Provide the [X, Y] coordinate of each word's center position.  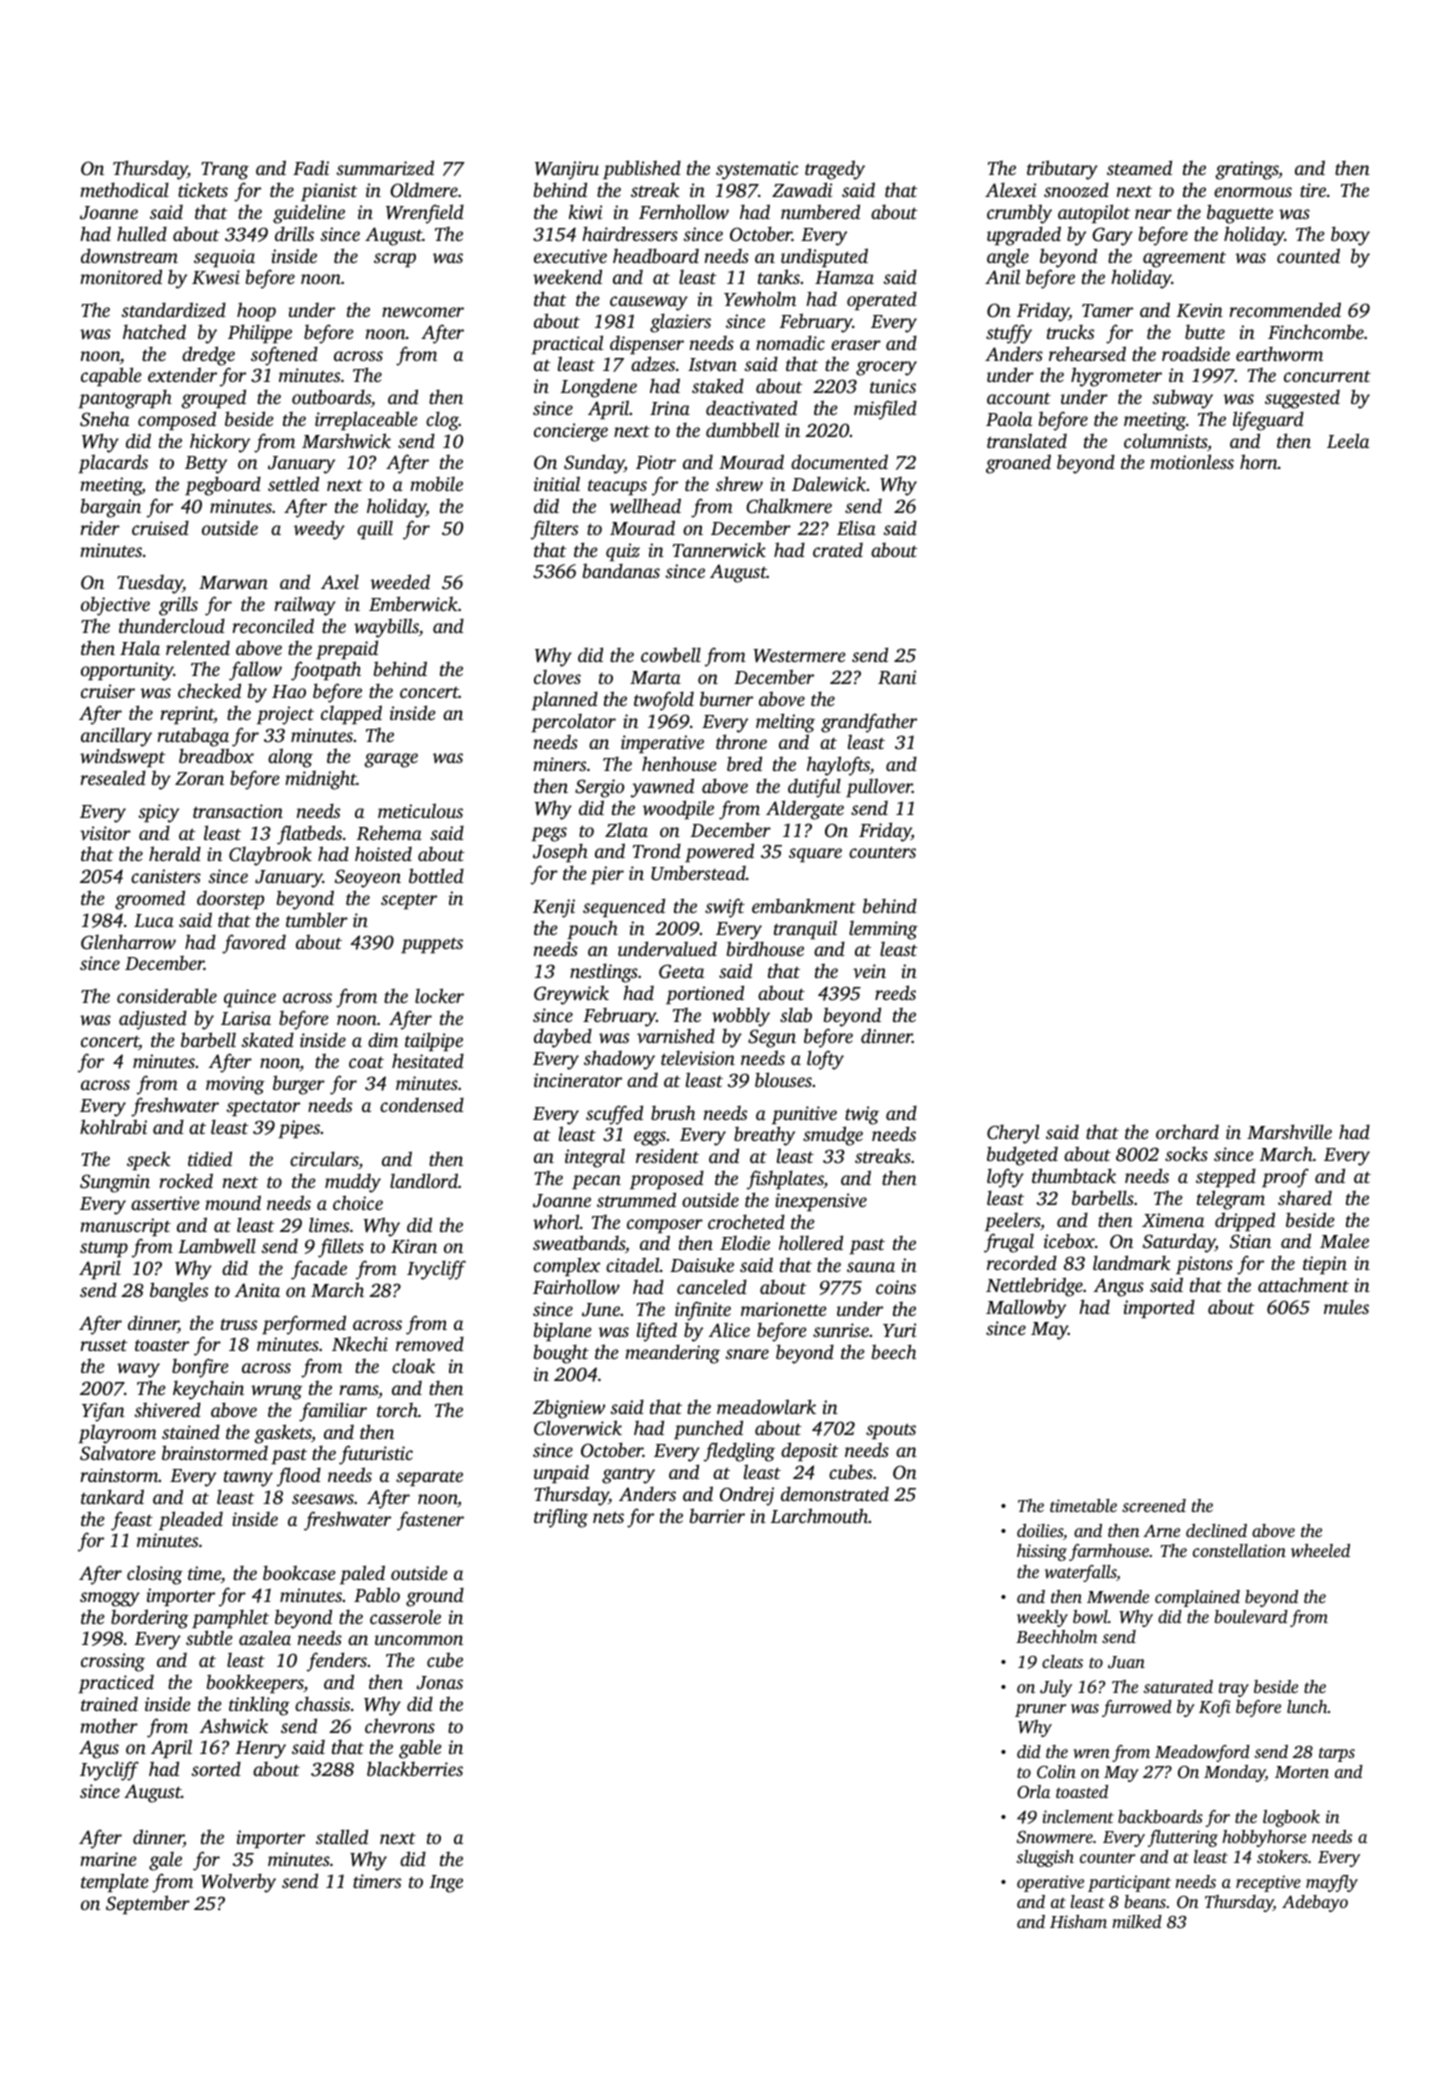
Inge [446, 1884]
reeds [895, 992]
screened [1154, 1505]
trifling [561, 1518]
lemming [883, 930]
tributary [1062, 170]
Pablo [377, 1594]
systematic [757, 170]
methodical [124, 189]
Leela [1348, 440]
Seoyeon [368, 878]
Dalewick [829, 483]
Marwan [233, 582]
